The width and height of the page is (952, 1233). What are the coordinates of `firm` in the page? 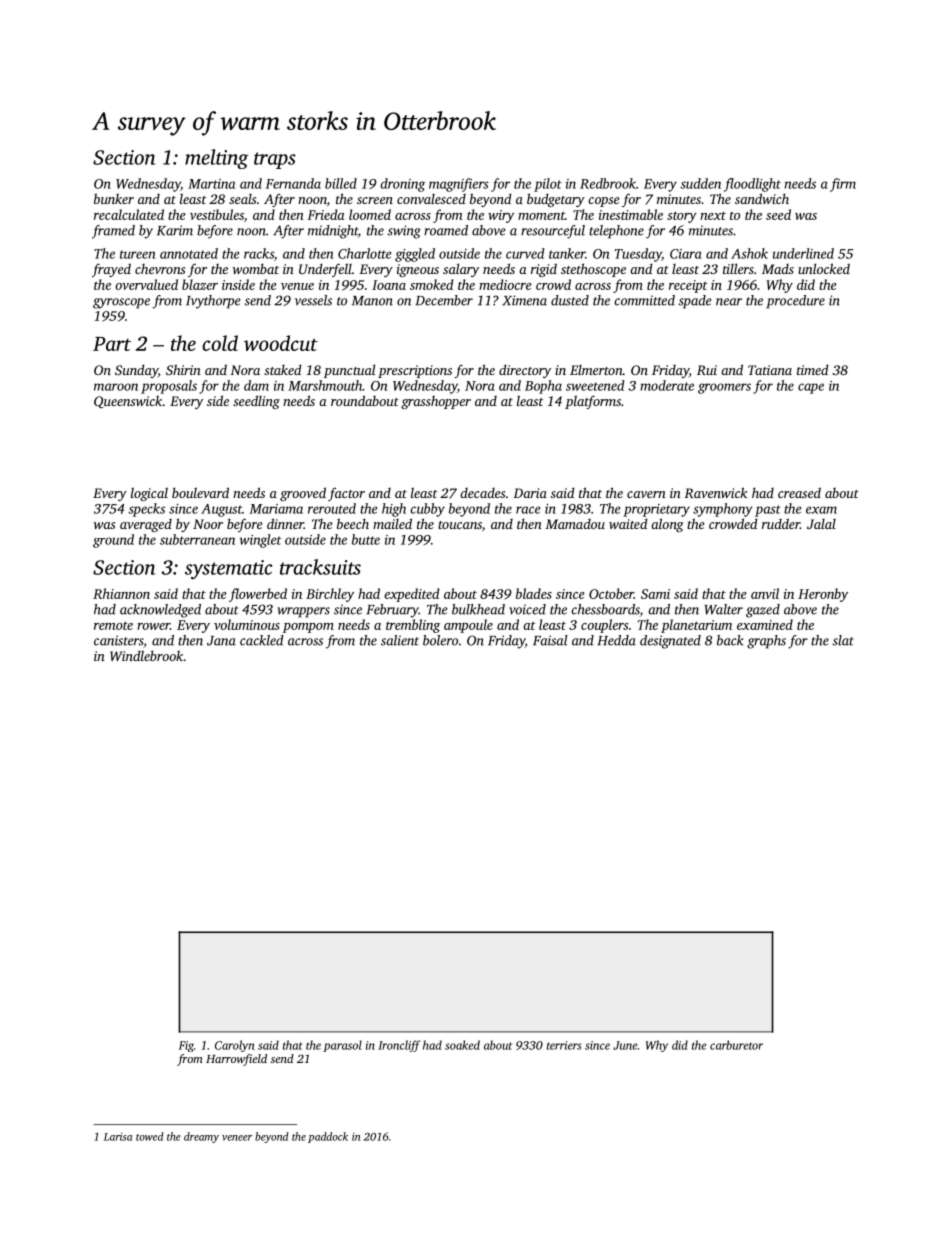 It's located at (843, 185).
